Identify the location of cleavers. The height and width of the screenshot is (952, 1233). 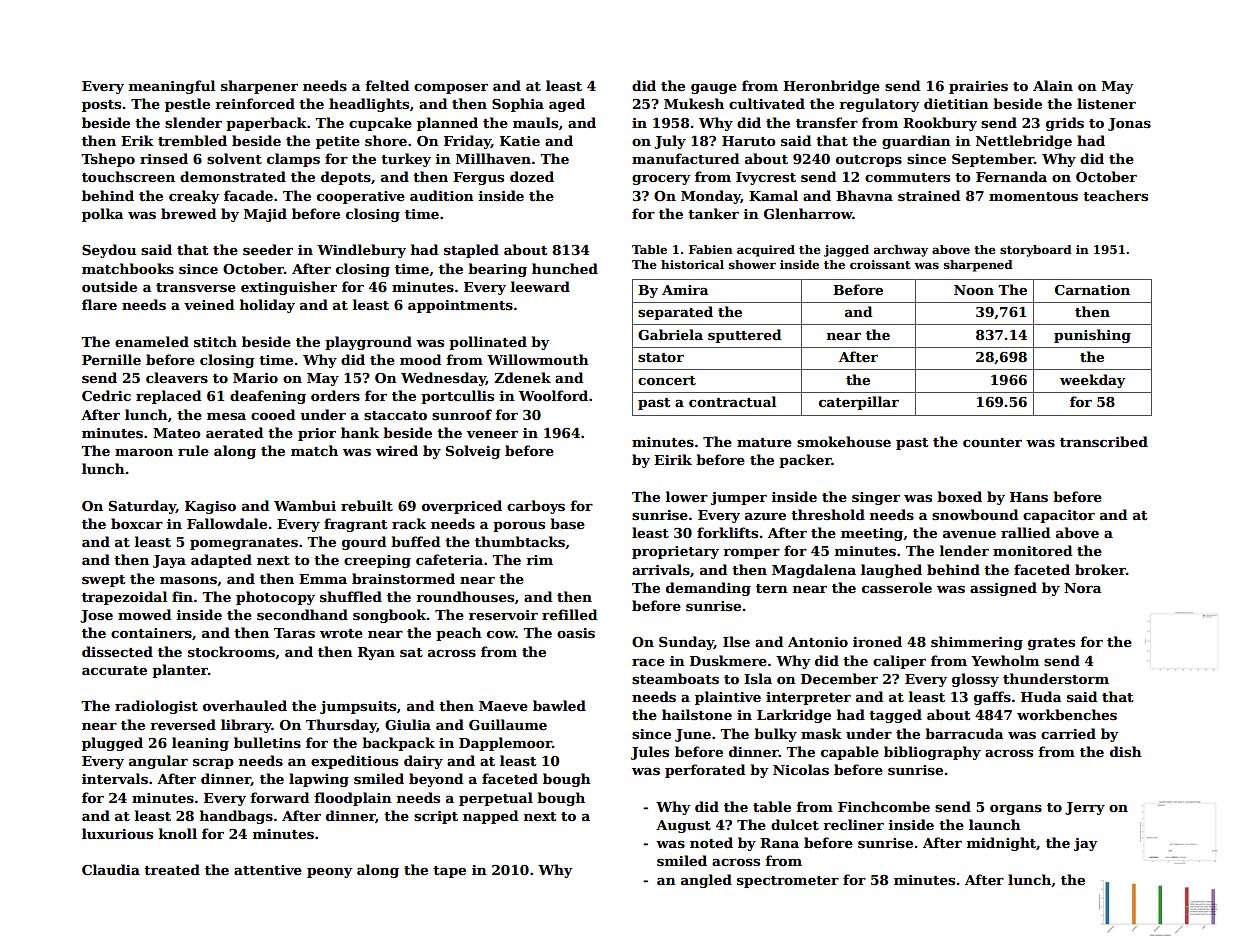
(177, 377).
